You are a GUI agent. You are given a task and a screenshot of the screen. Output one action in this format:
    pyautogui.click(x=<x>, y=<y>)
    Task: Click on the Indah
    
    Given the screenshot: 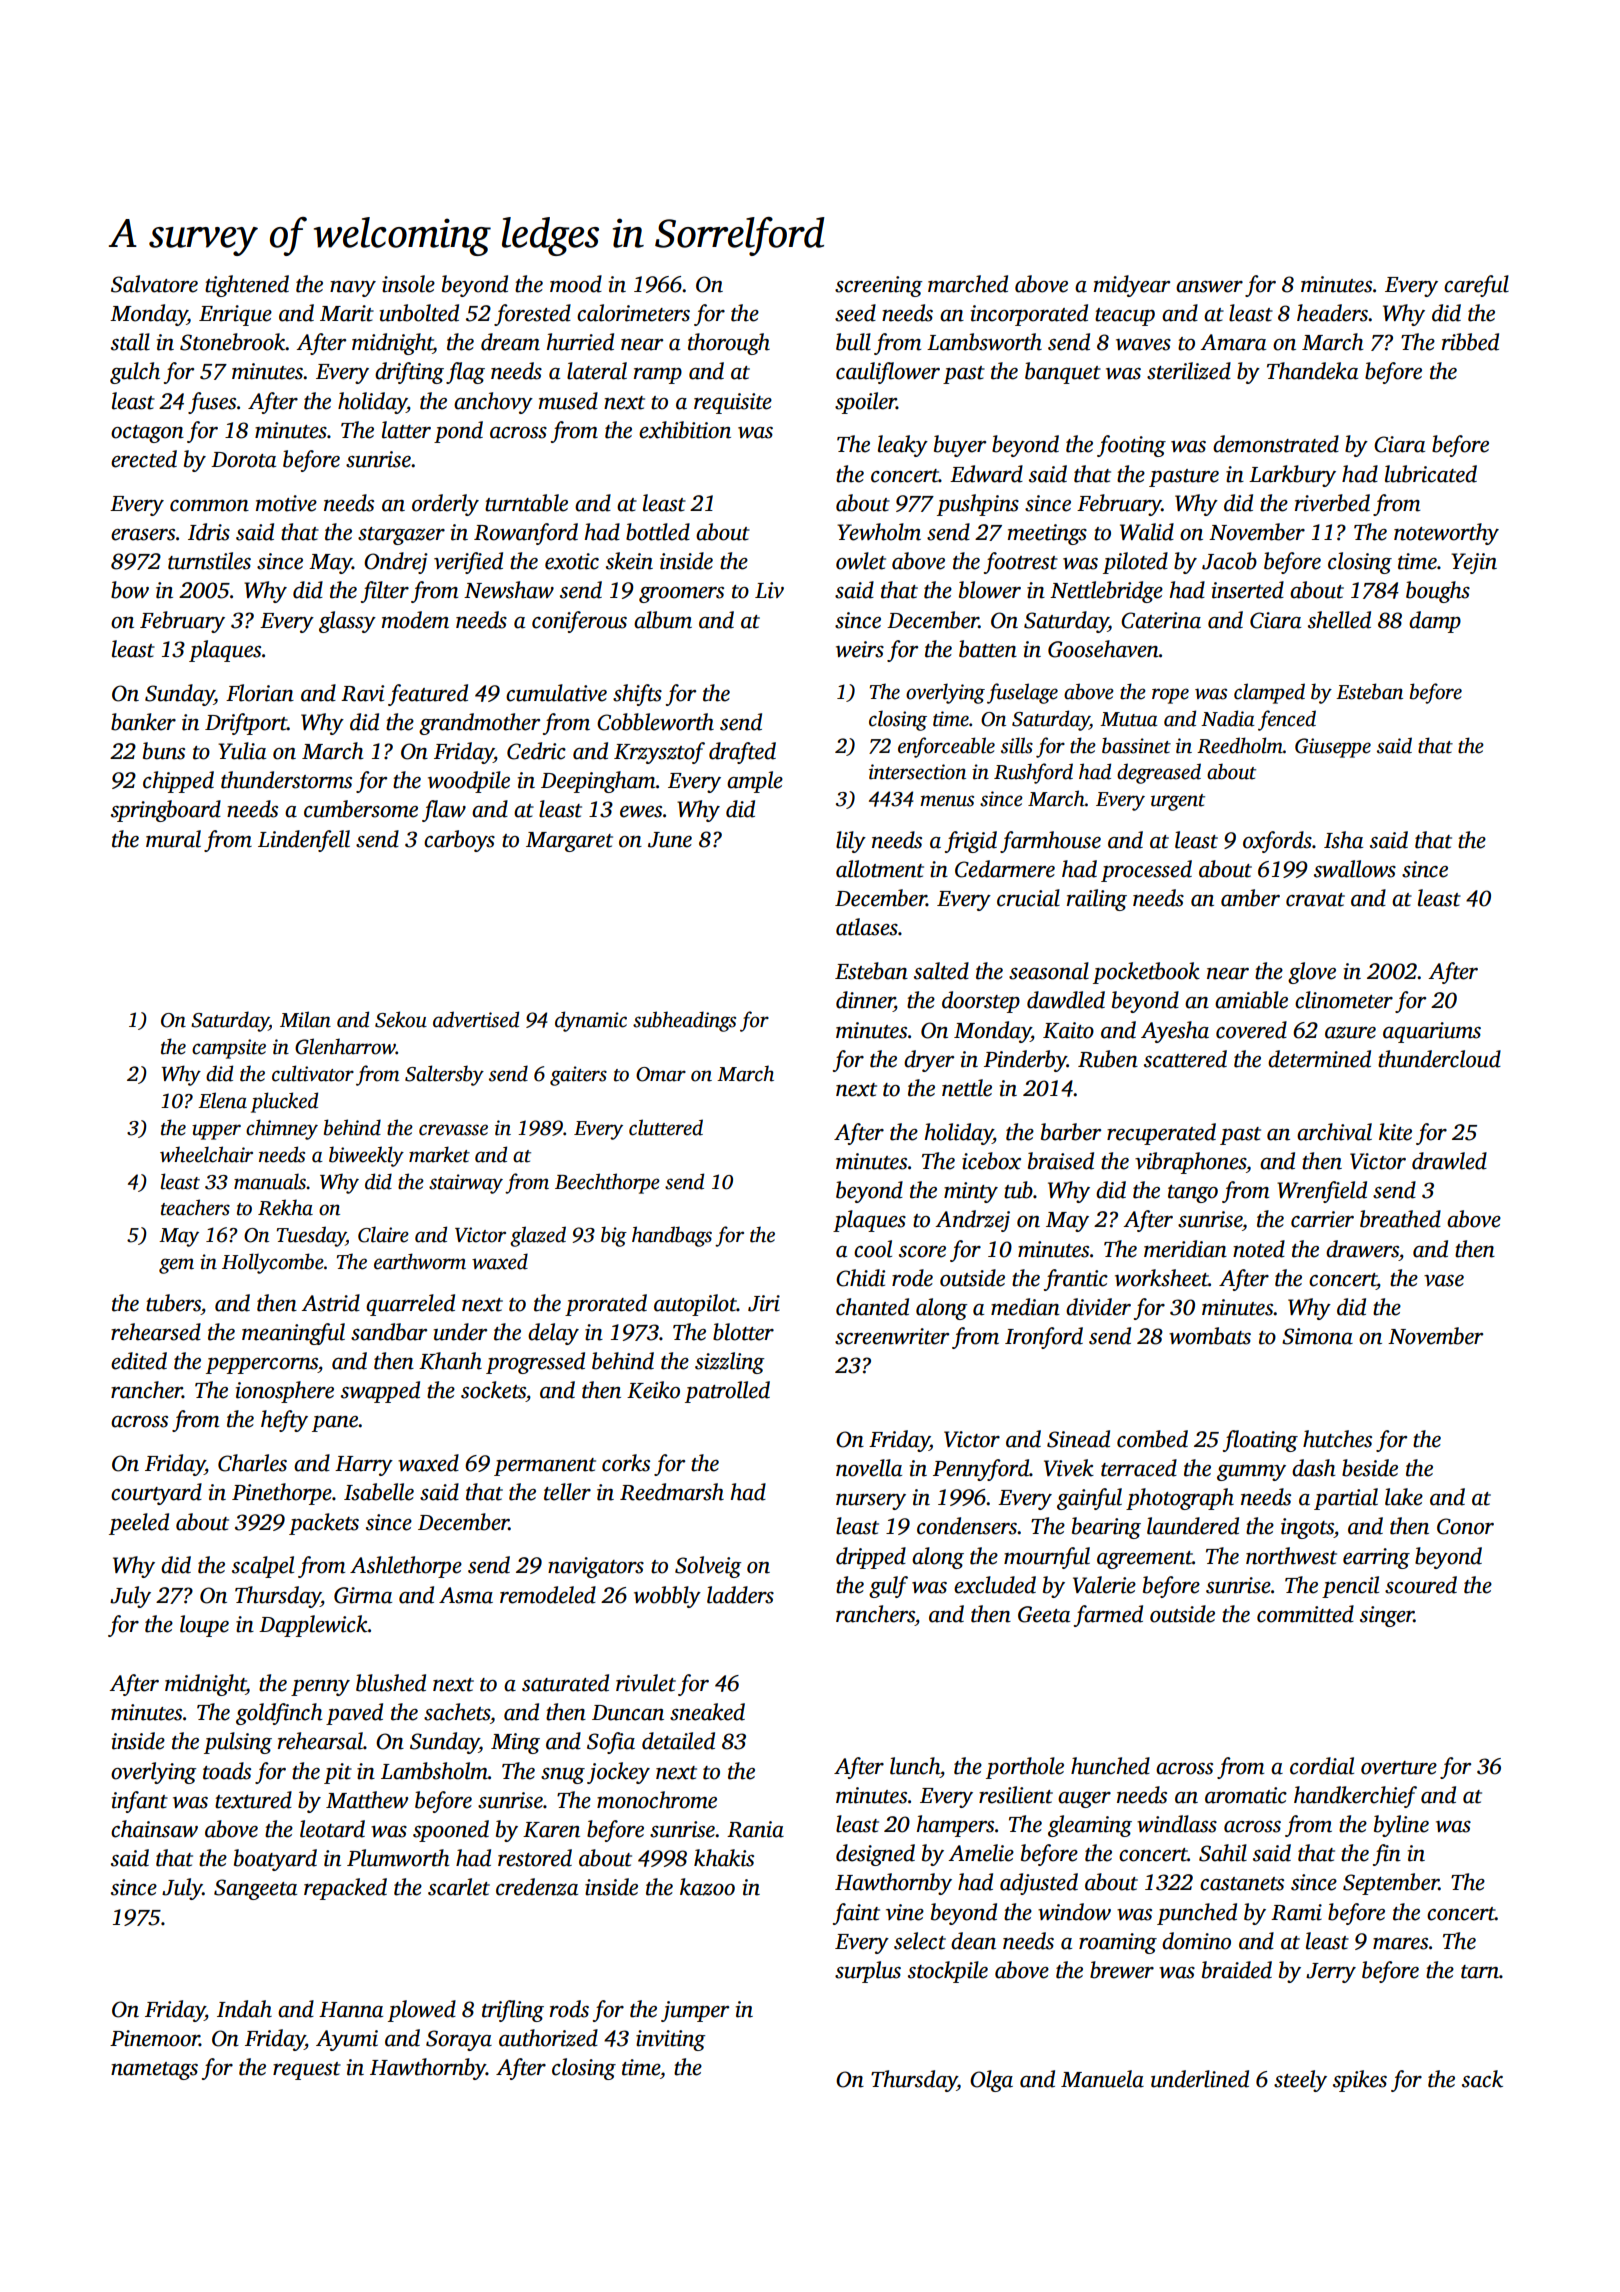 What is the action you would take?
    pyautogui.click(x=244, y=2009)
